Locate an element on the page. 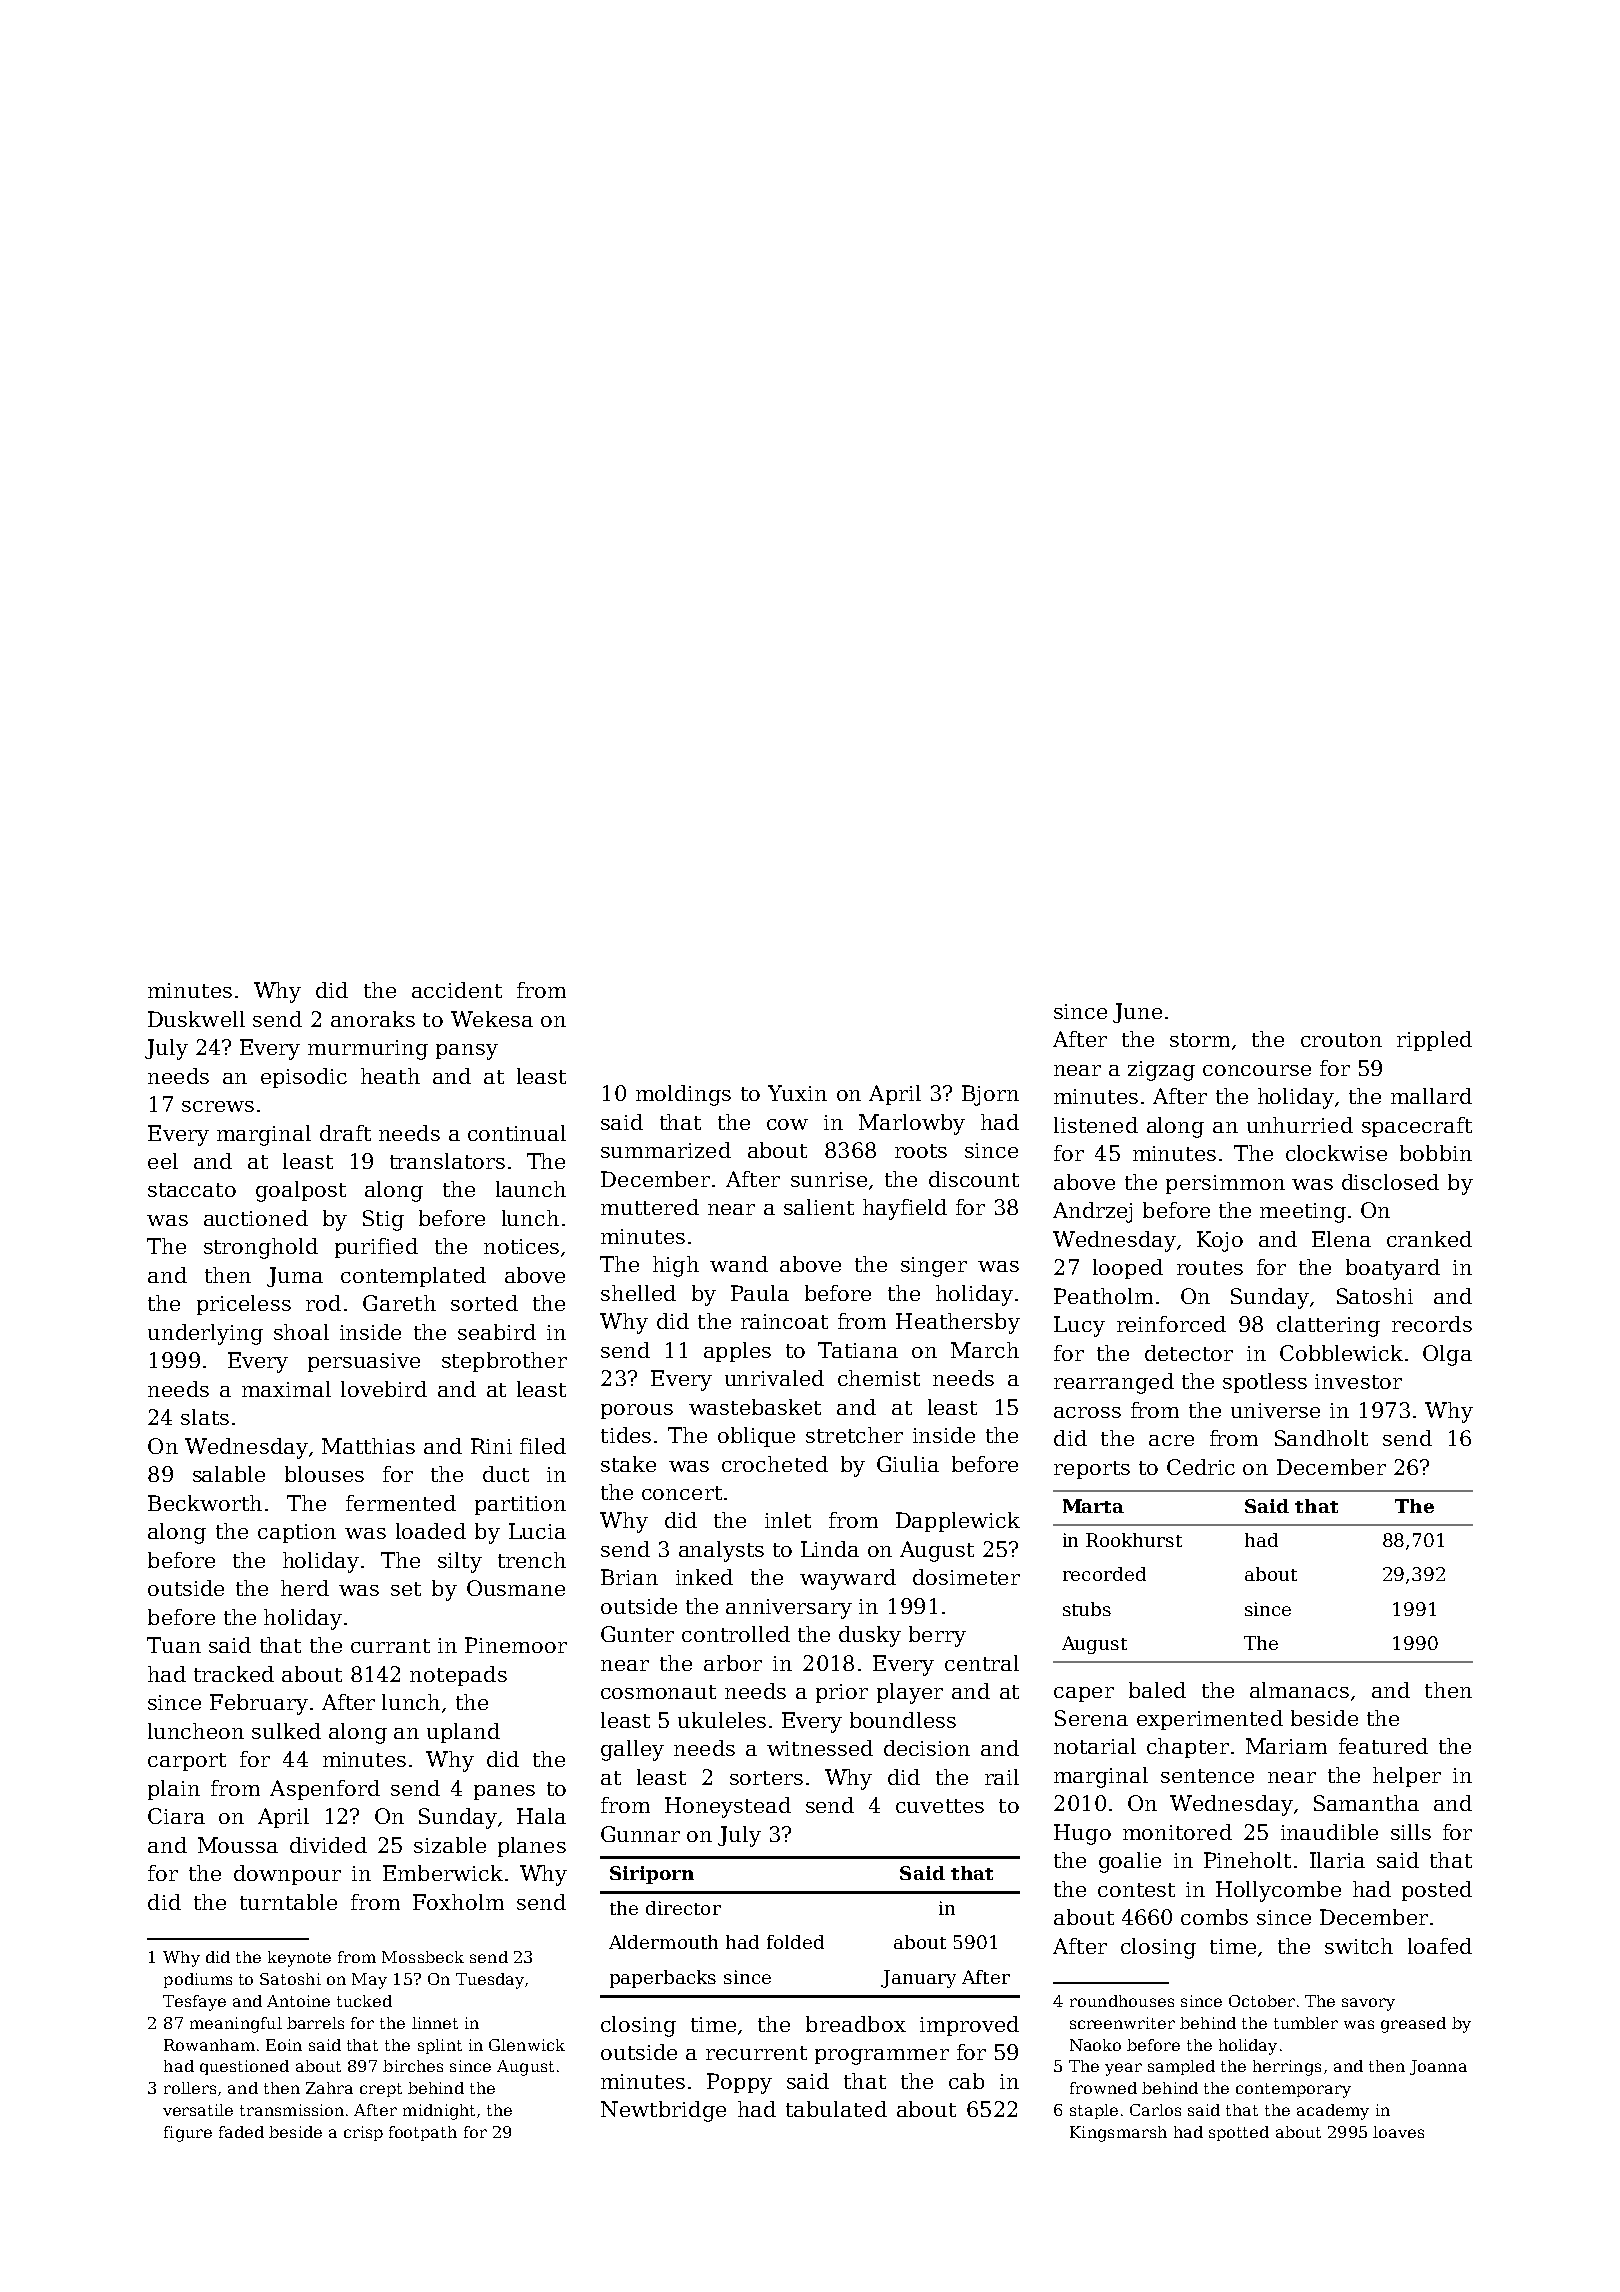  inlet is located at coordinates (788, 1520).
